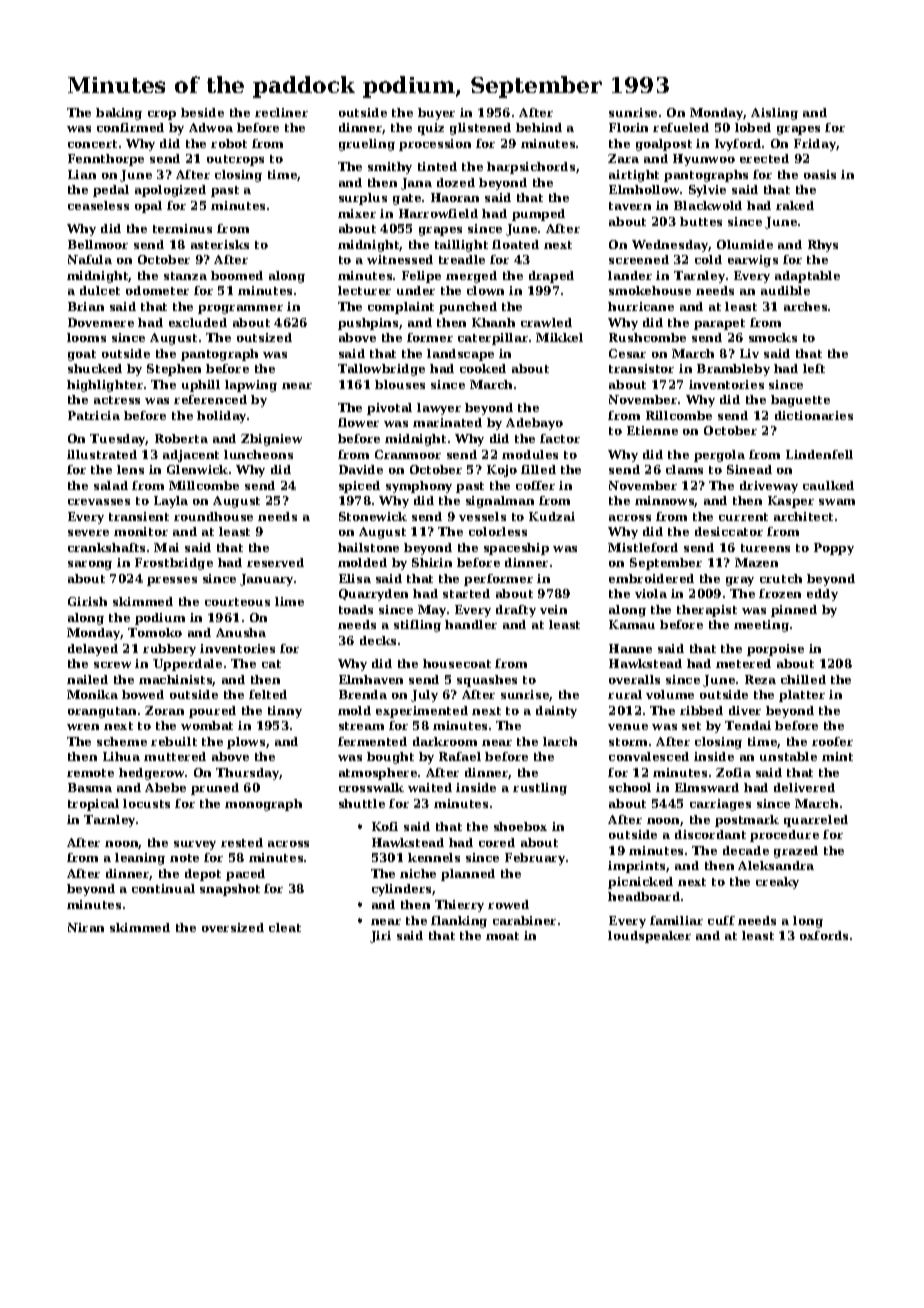  What do you see at coordinates (220, 244) in the screenshot?
I see `asterisks` at bounding box center [220, 244].
